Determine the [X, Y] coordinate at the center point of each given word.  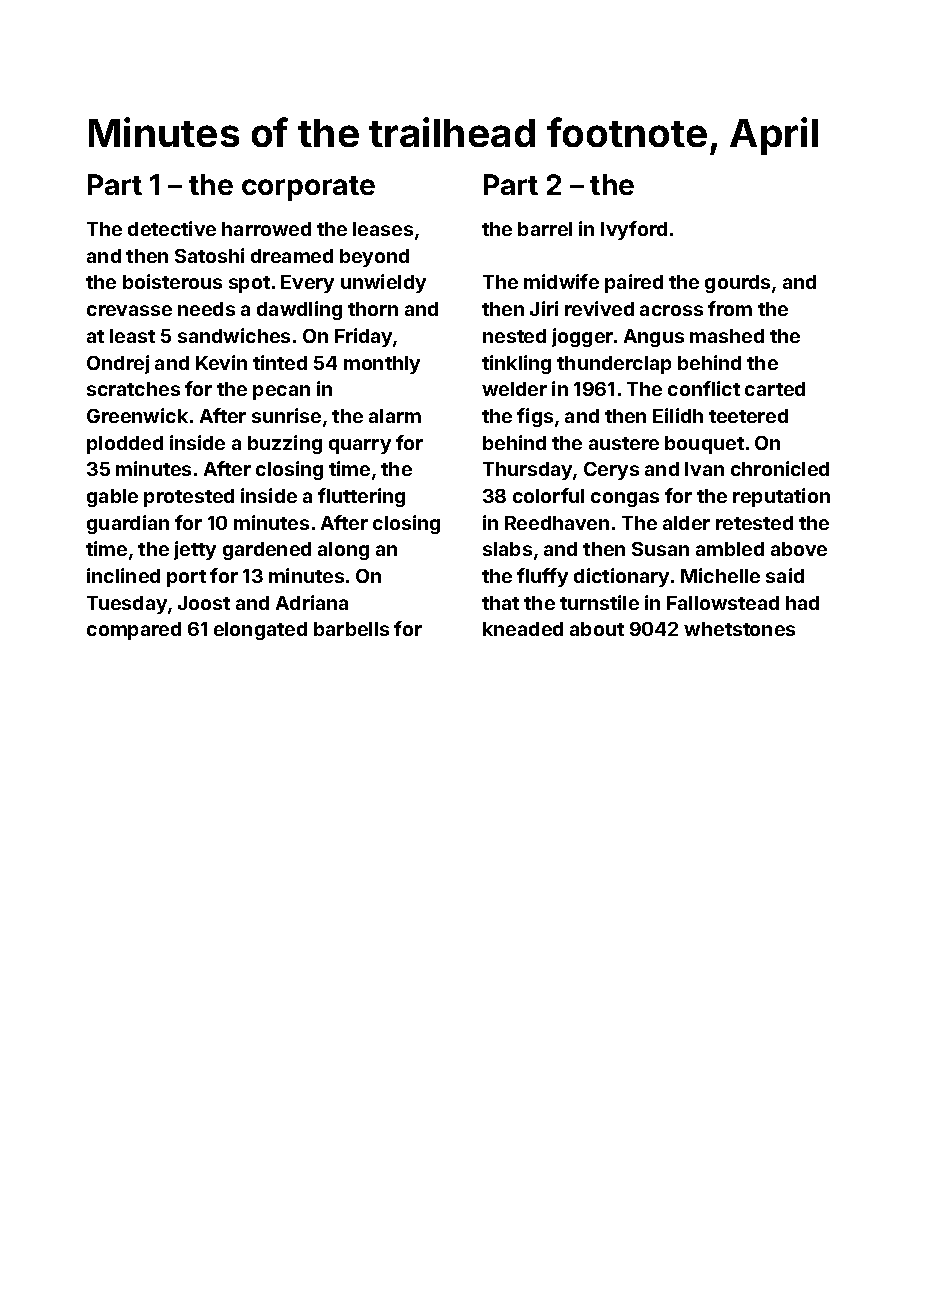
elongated [260, 631]
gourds [737, 284]
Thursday [527, 471]
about [597, 629]
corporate [308, 188]
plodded [125, 445]
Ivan [704, 469]
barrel [545, 229]
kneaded [523, 629]
